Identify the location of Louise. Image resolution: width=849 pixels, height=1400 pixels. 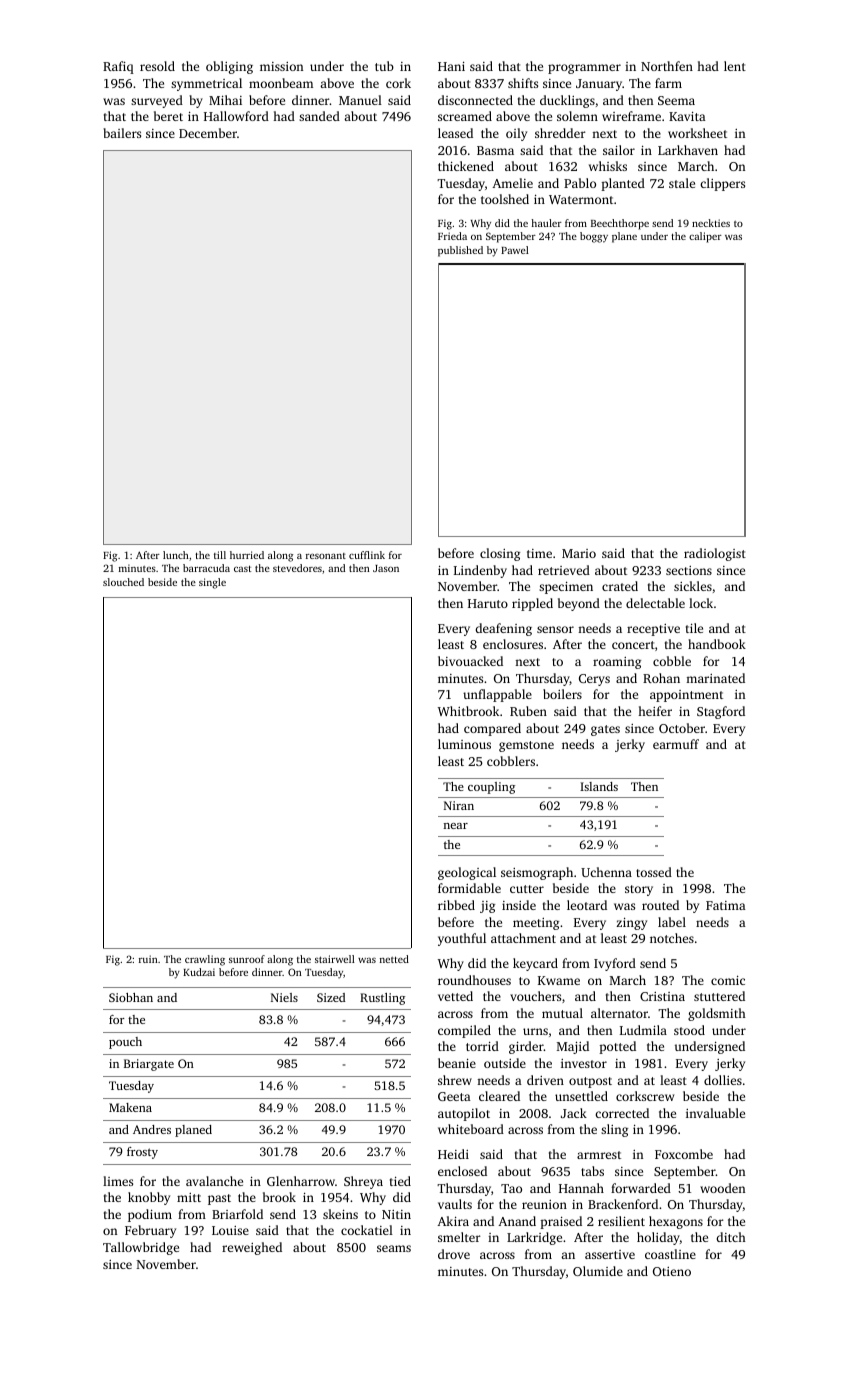
(230, 1230).
